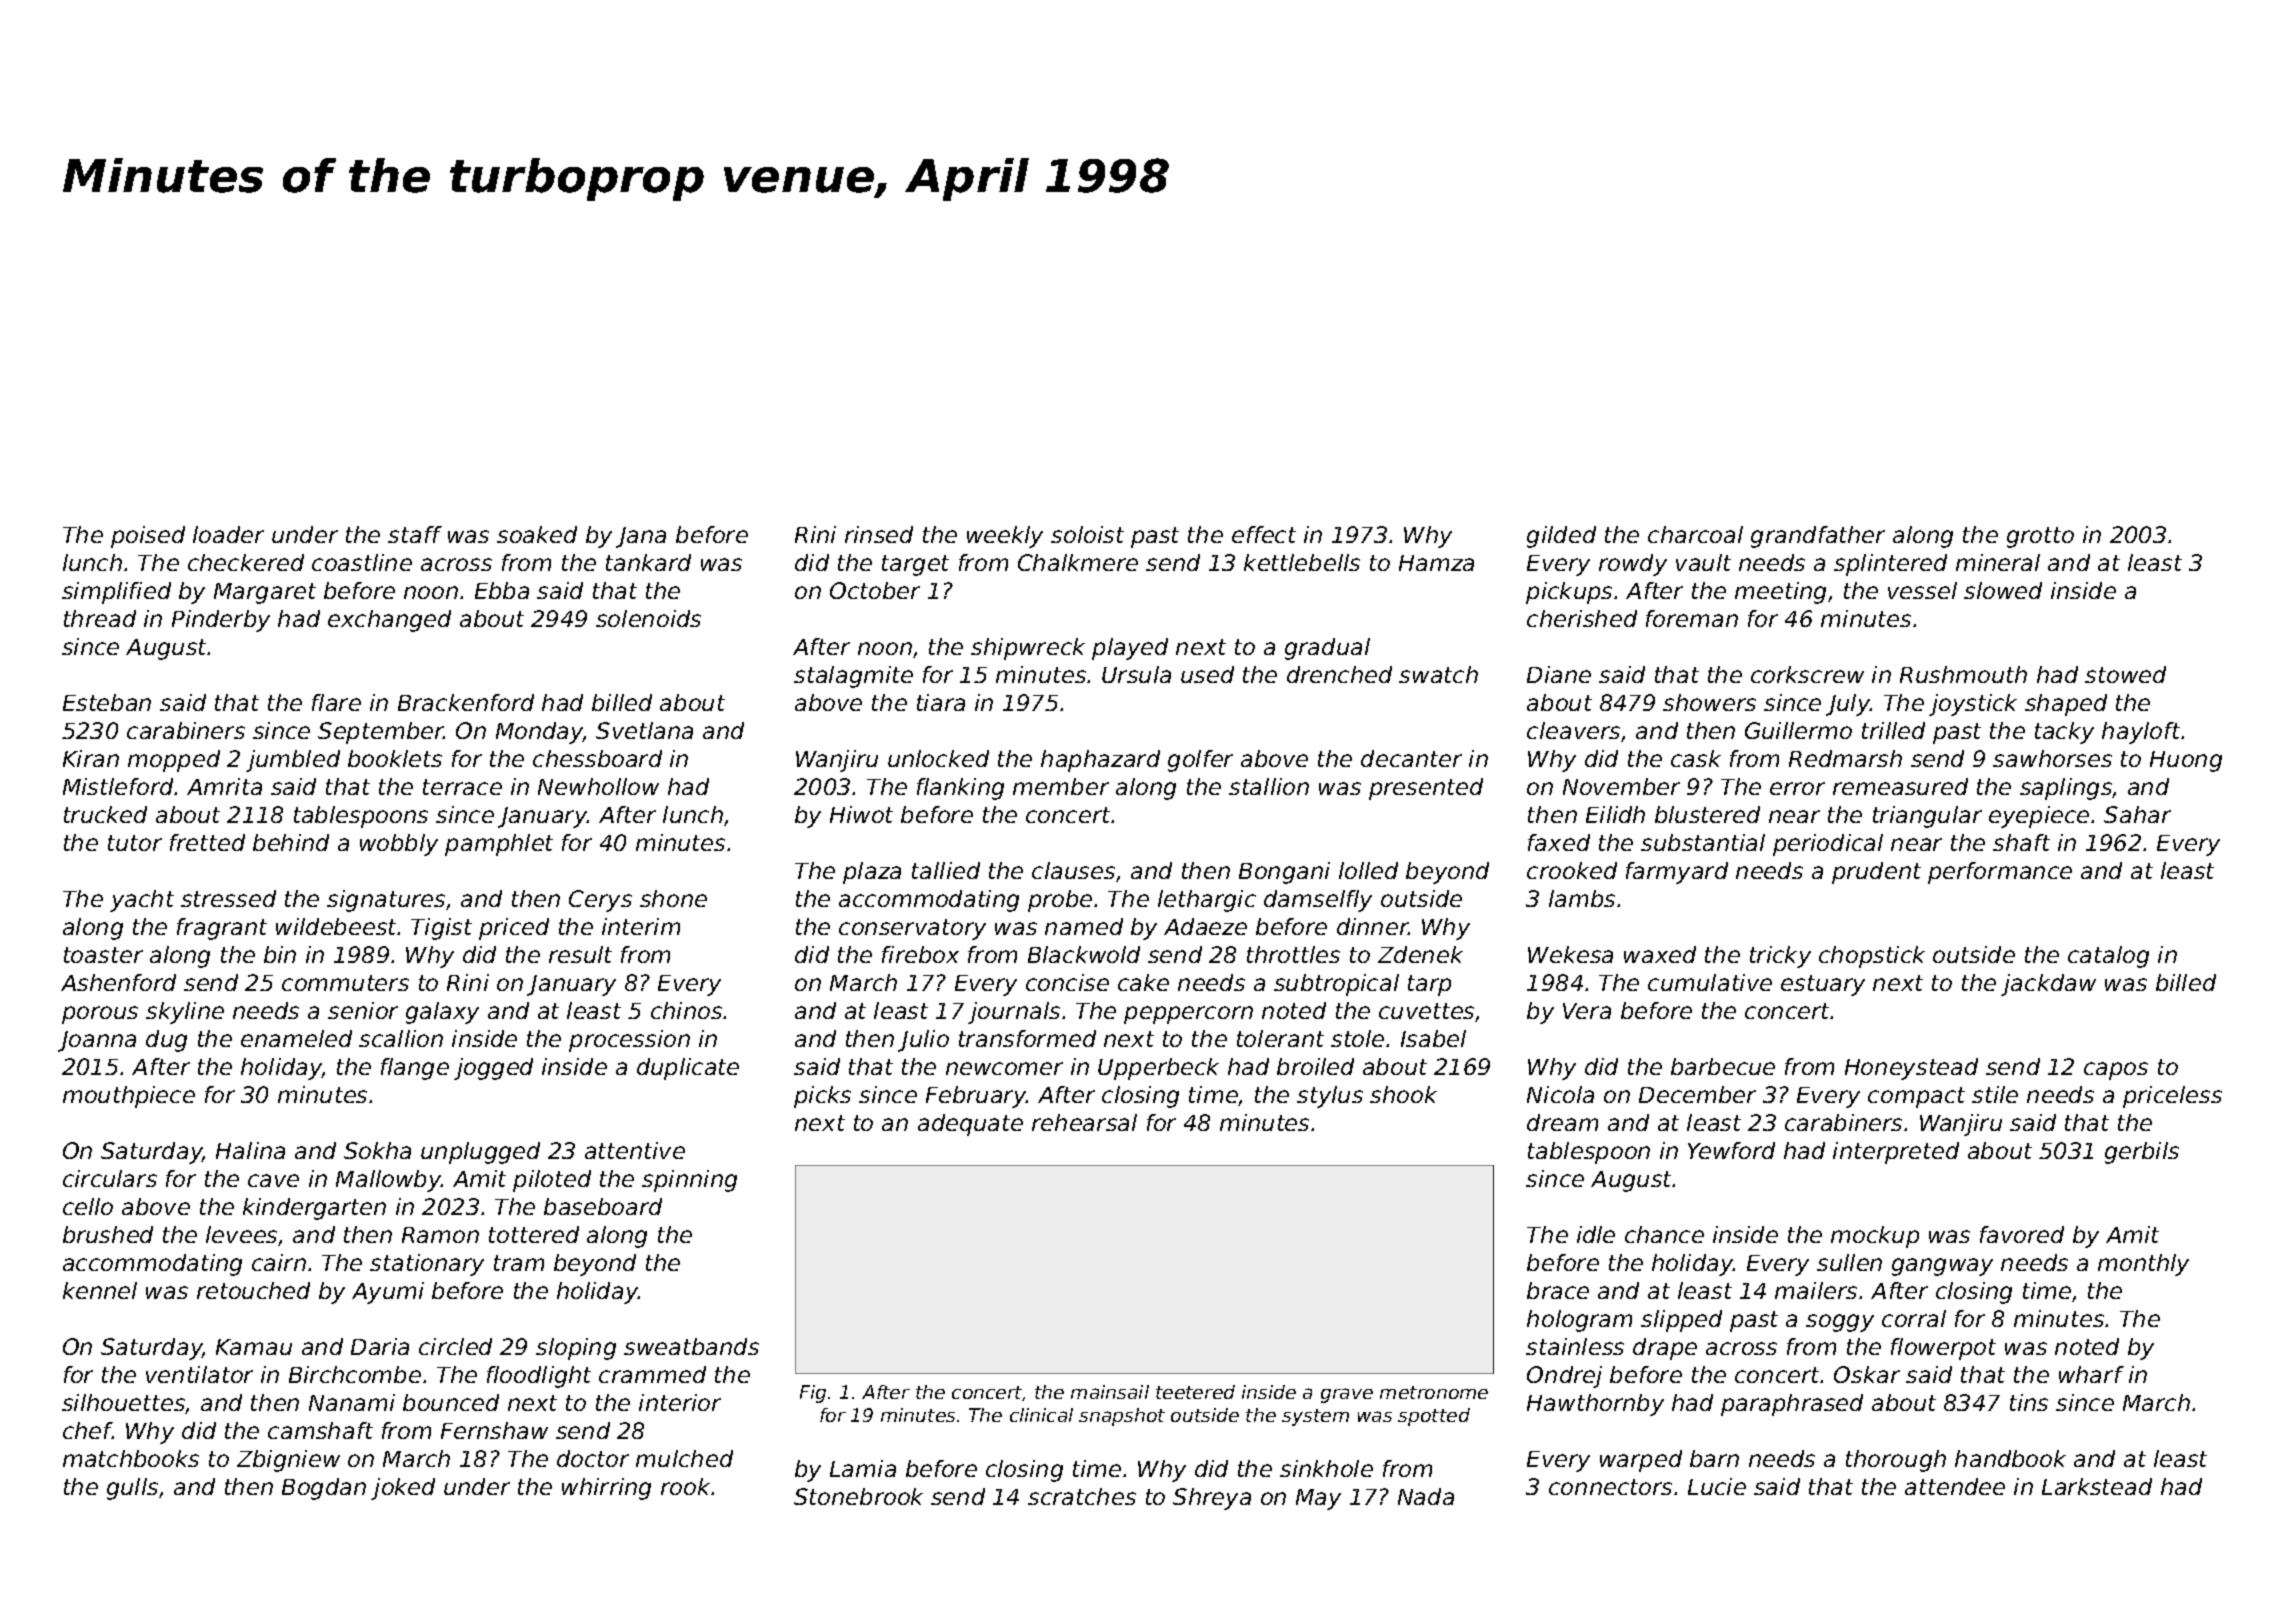 The width and height of the screenshot is (2289, 1618). What do you see at coordinates (389, 621) in the screenshot?
I see `exchanged` at bounding box center [389, 621].
